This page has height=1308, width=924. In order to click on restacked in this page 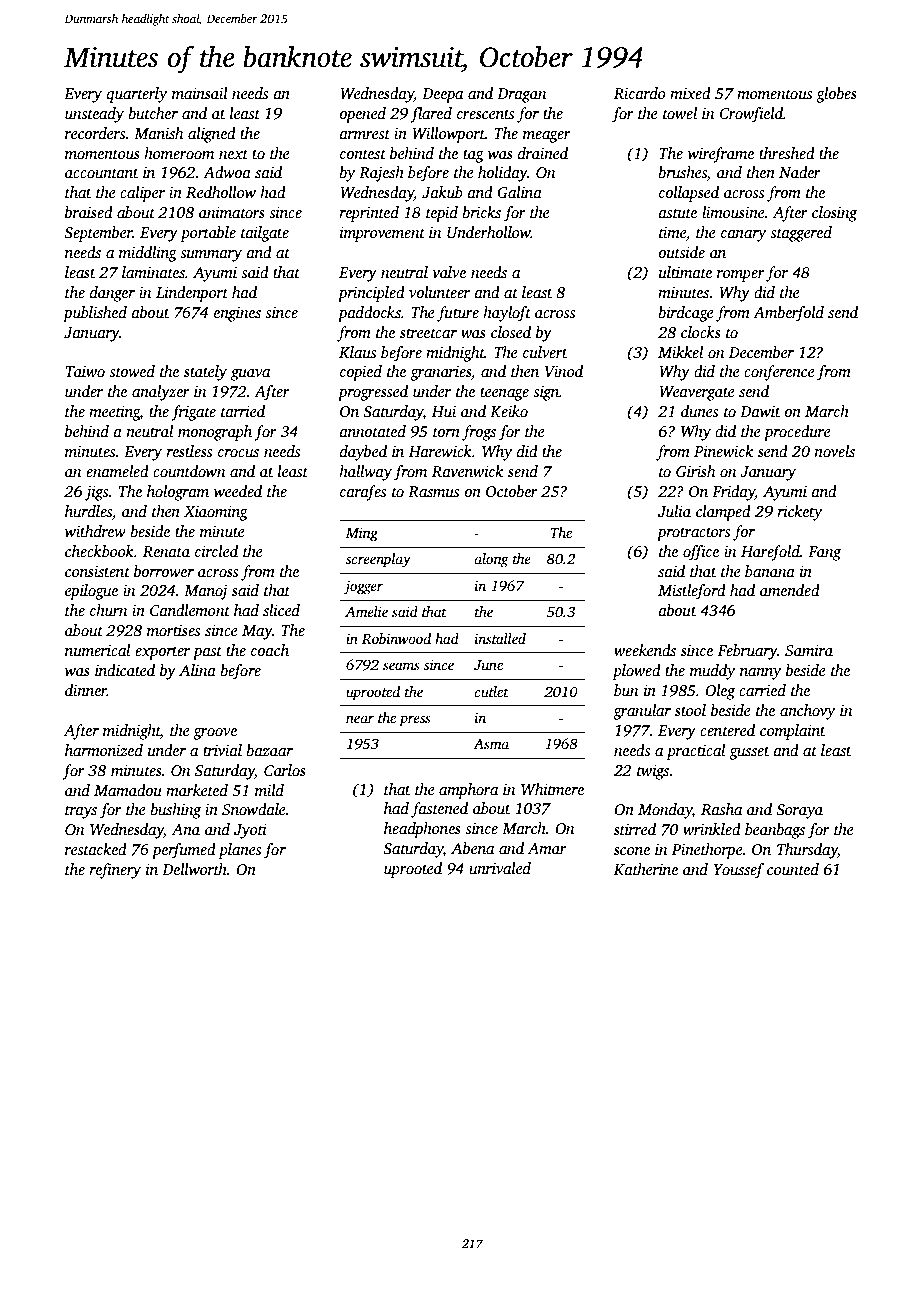, I will do `click(96, 849)`.
